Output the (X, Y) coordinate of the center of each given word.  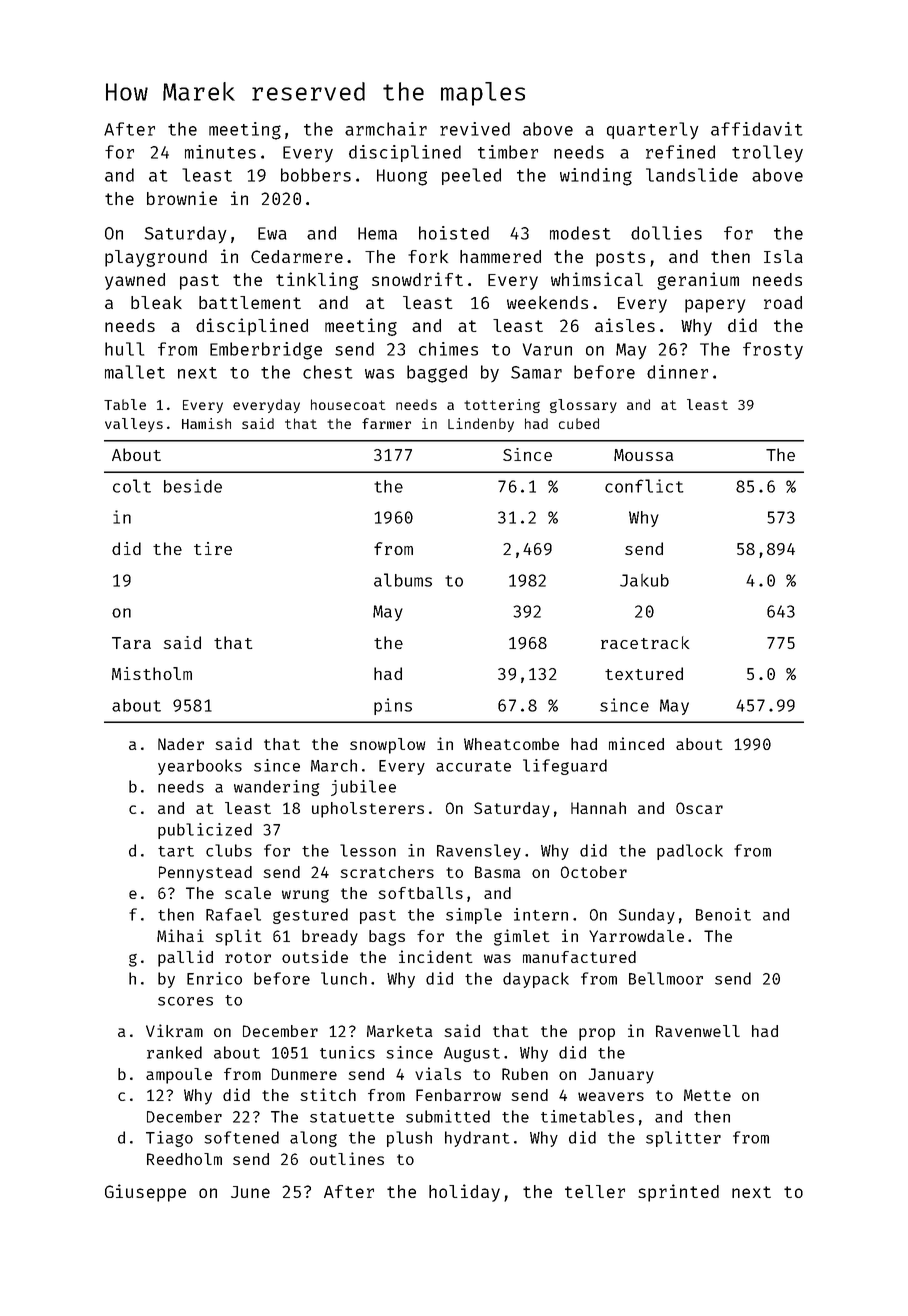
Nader (181, 744)
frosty (773, 350)
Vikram (174, 1030)
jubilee (363, 788)
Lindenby (481, 425)
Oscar (699, 808)
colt (132, 486)
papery (715, 306)
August (472, 1054)
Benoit (723, 914)
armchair (386, 129)
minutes (220, 152)
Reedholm (184, 1159)
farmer (386, 423)
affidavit (757, 129)
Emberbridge (266, 351)
